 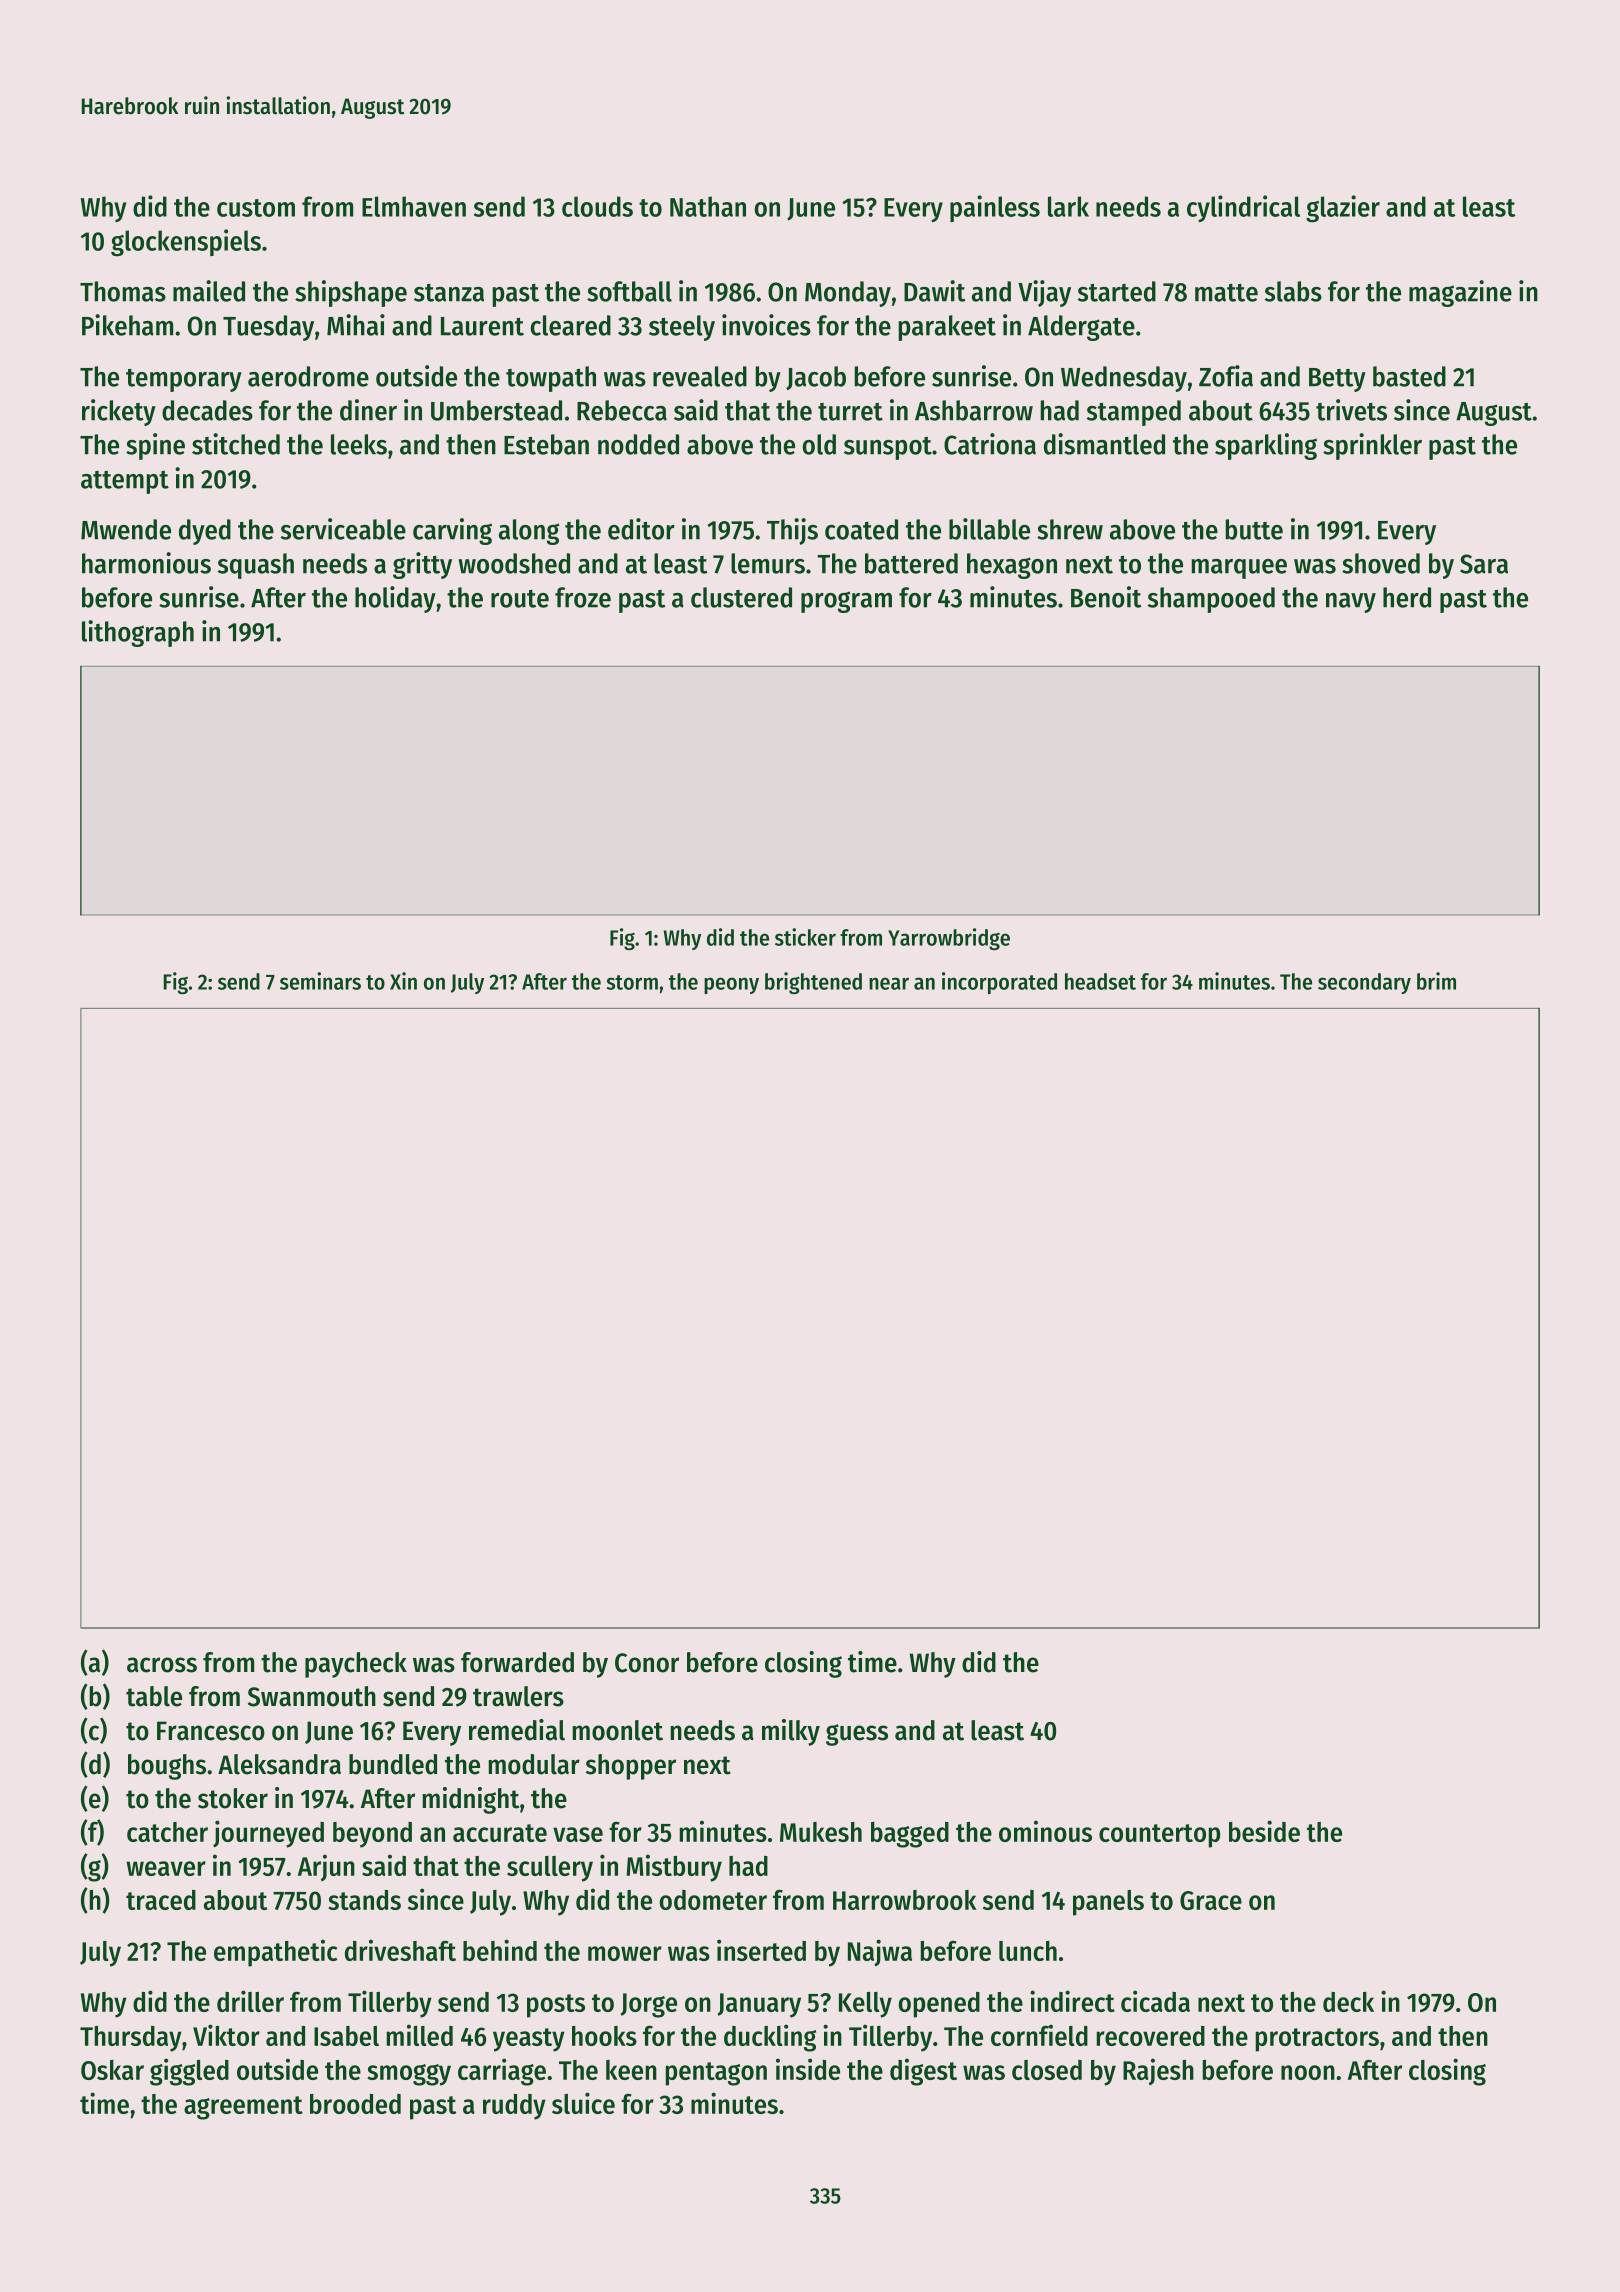 I want to click on Xin, so click(x=403, y=981).
